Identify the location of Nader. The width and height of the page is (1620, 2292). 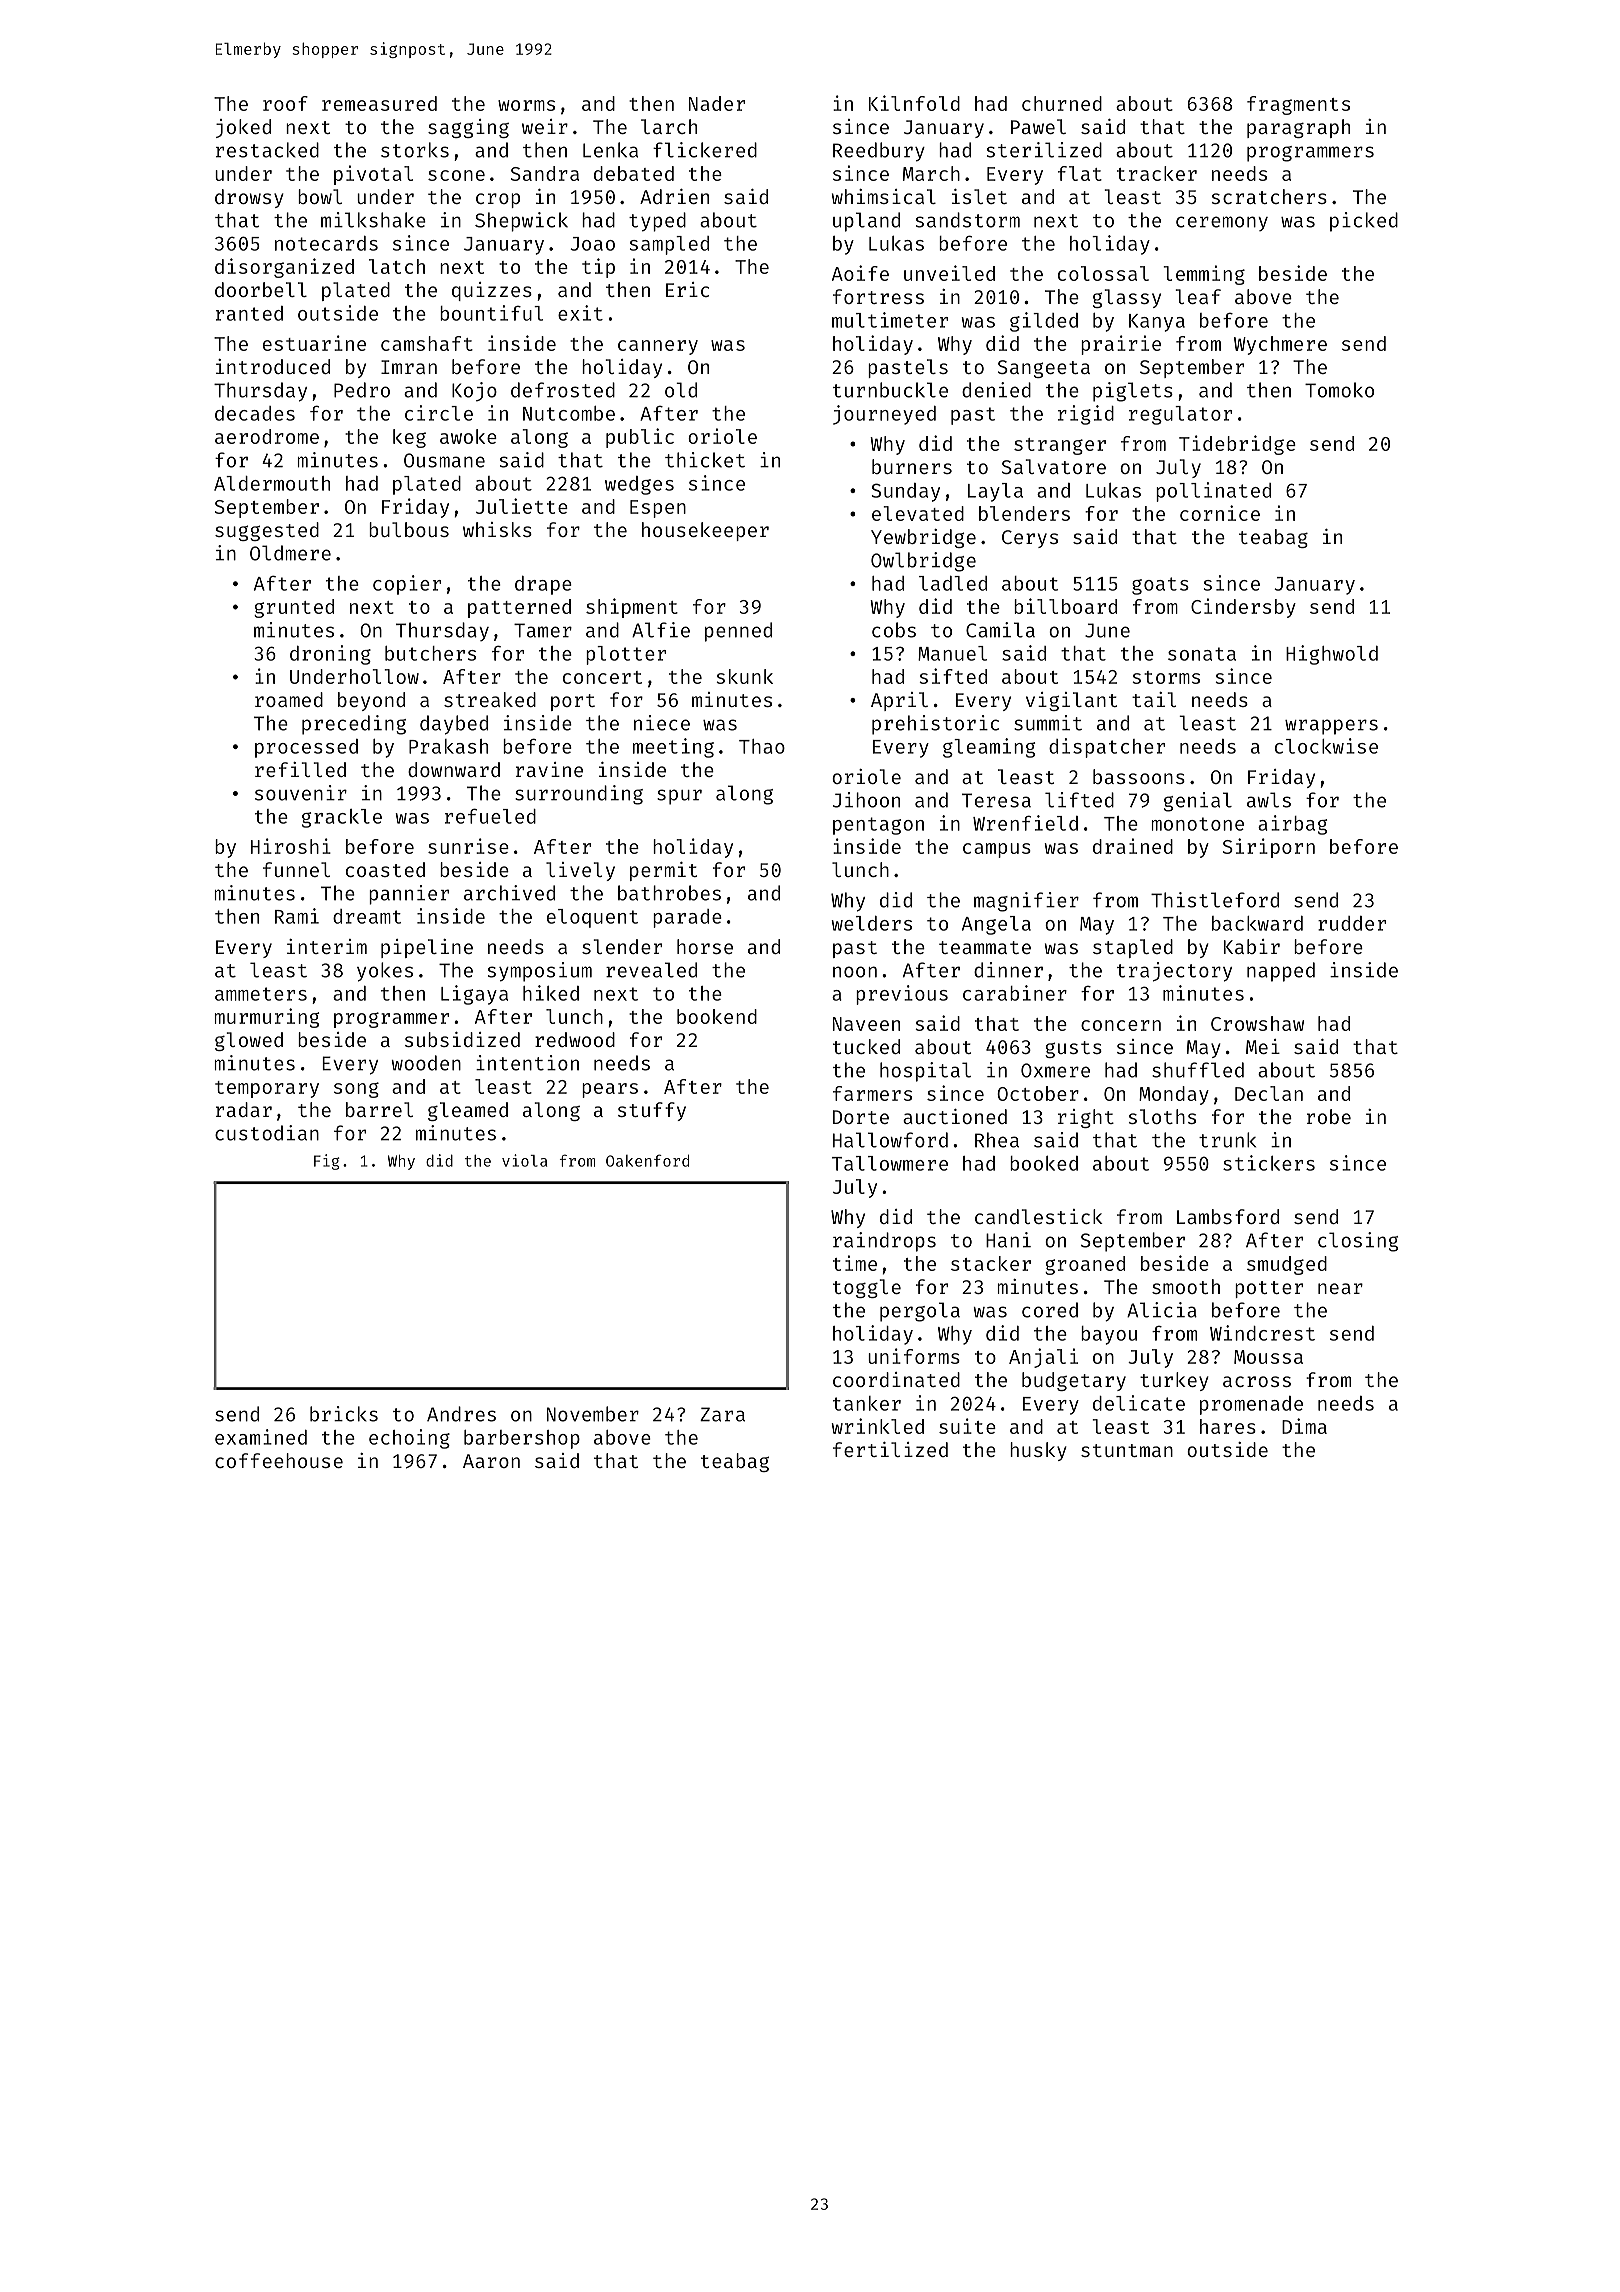
(717, 103).
